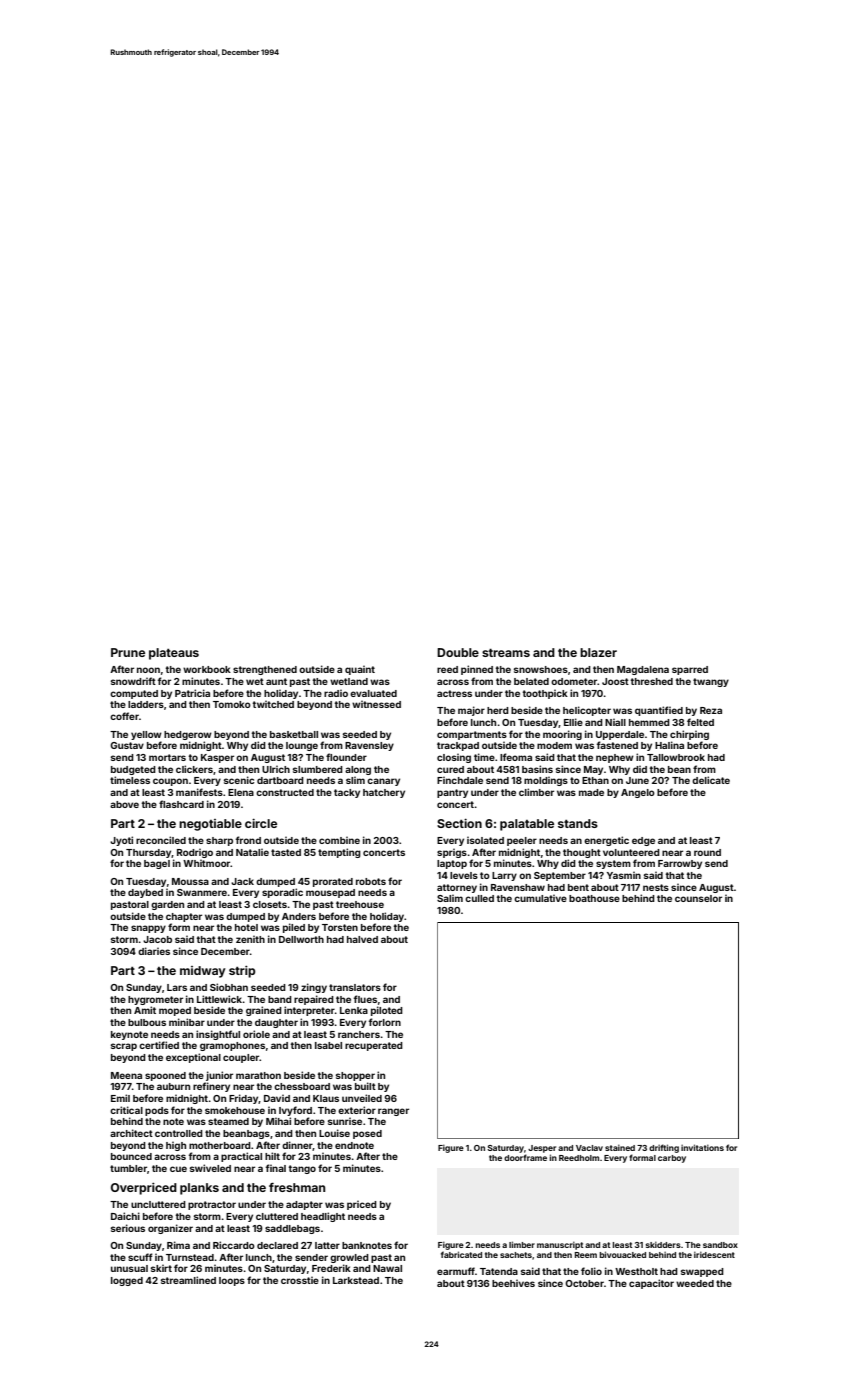  What do you see at coordinates (711, 780) in the screenshot?
I see `delicate` at bounding box center [711, 780].
